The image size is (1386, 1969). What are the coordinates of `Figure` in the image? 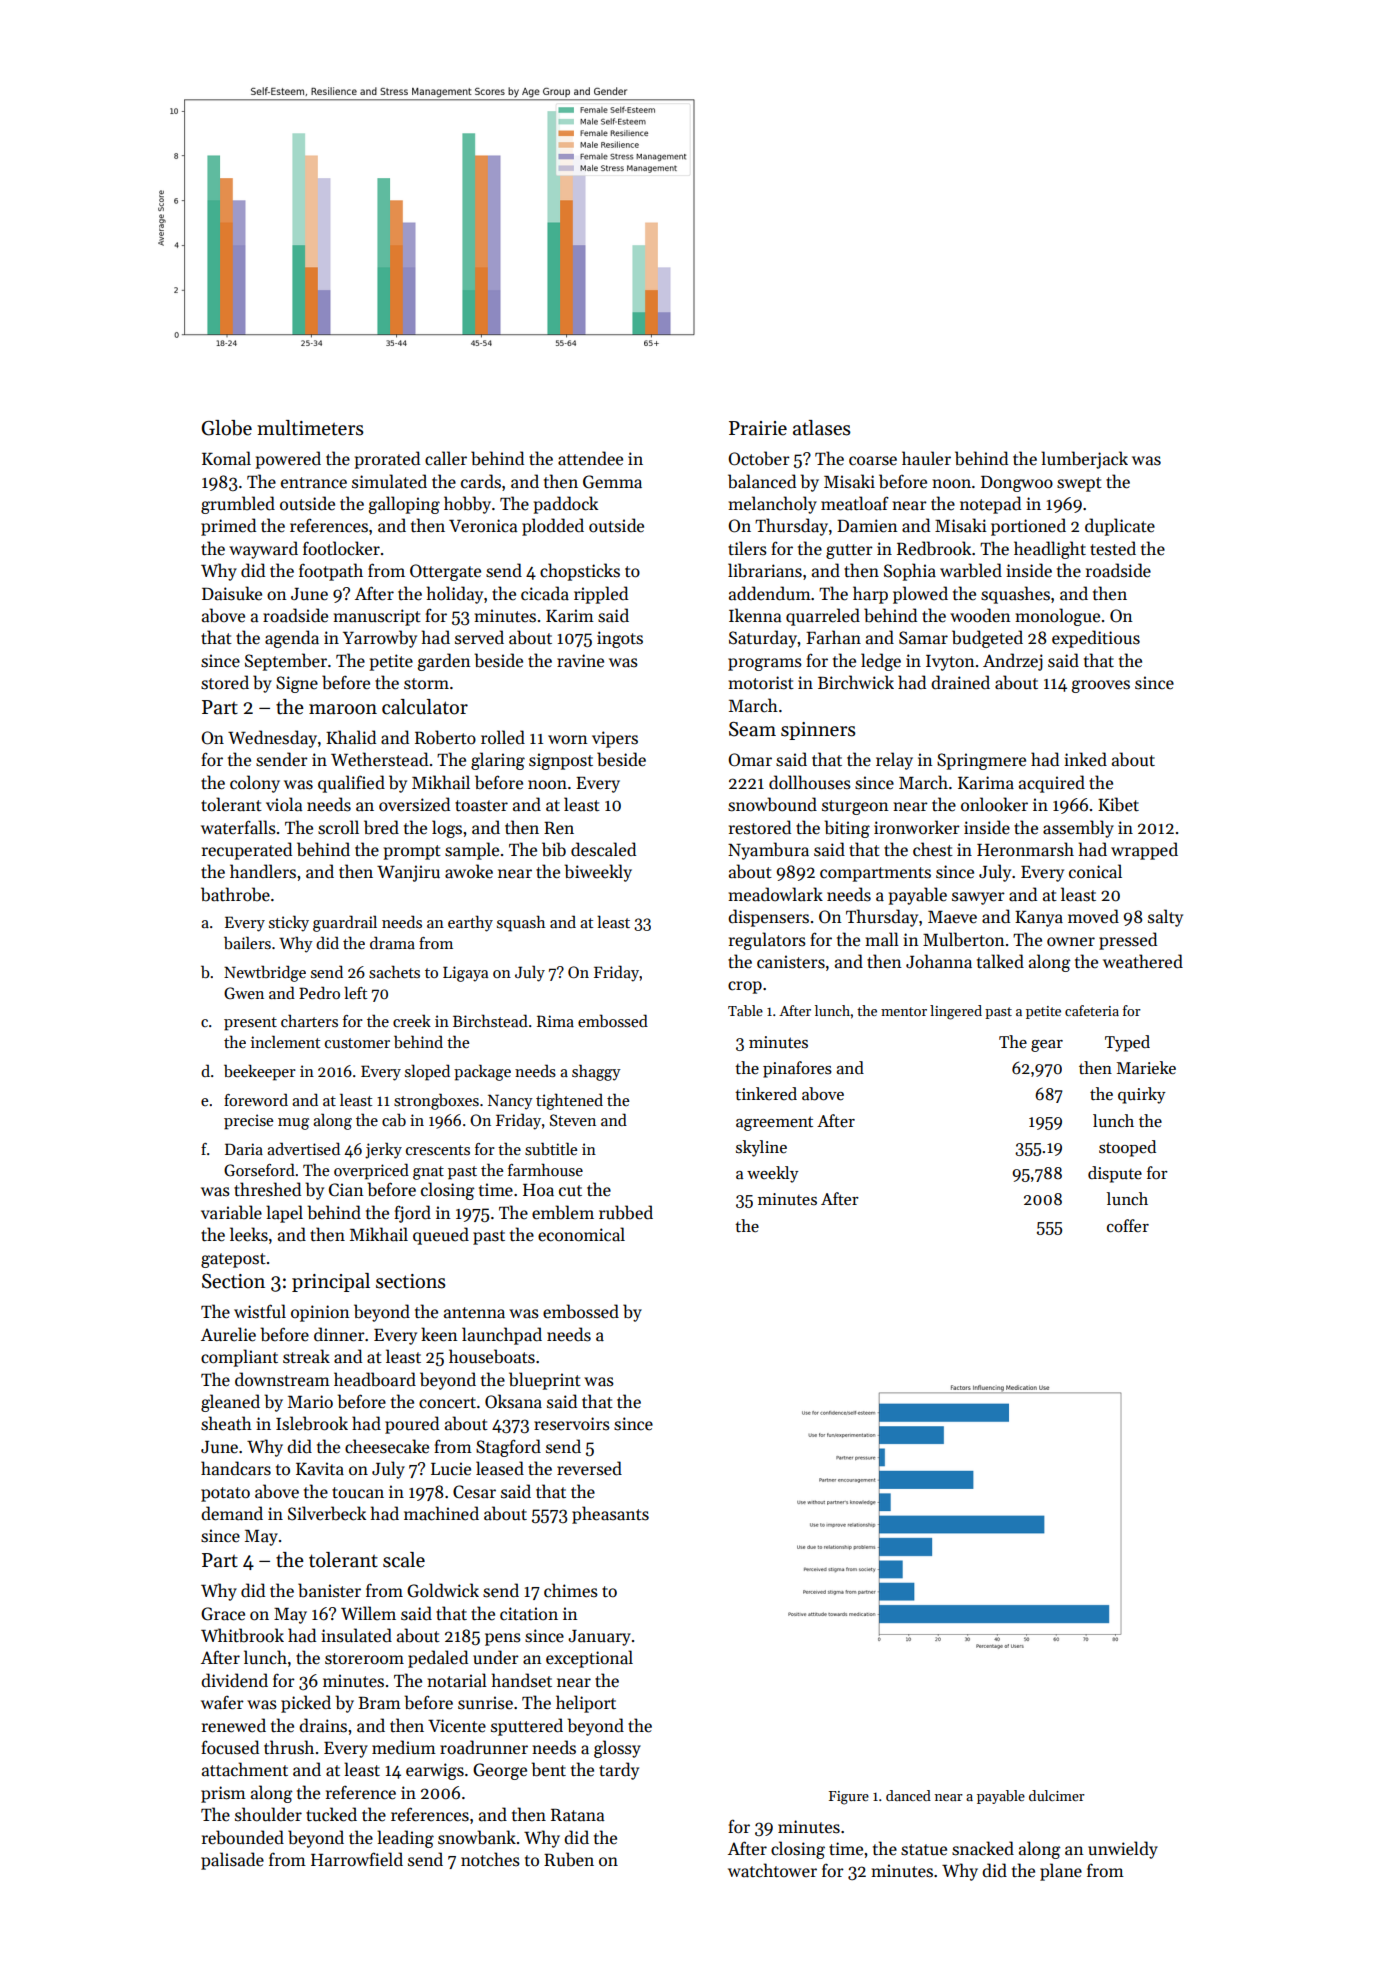 It's located at (849, 1798).
